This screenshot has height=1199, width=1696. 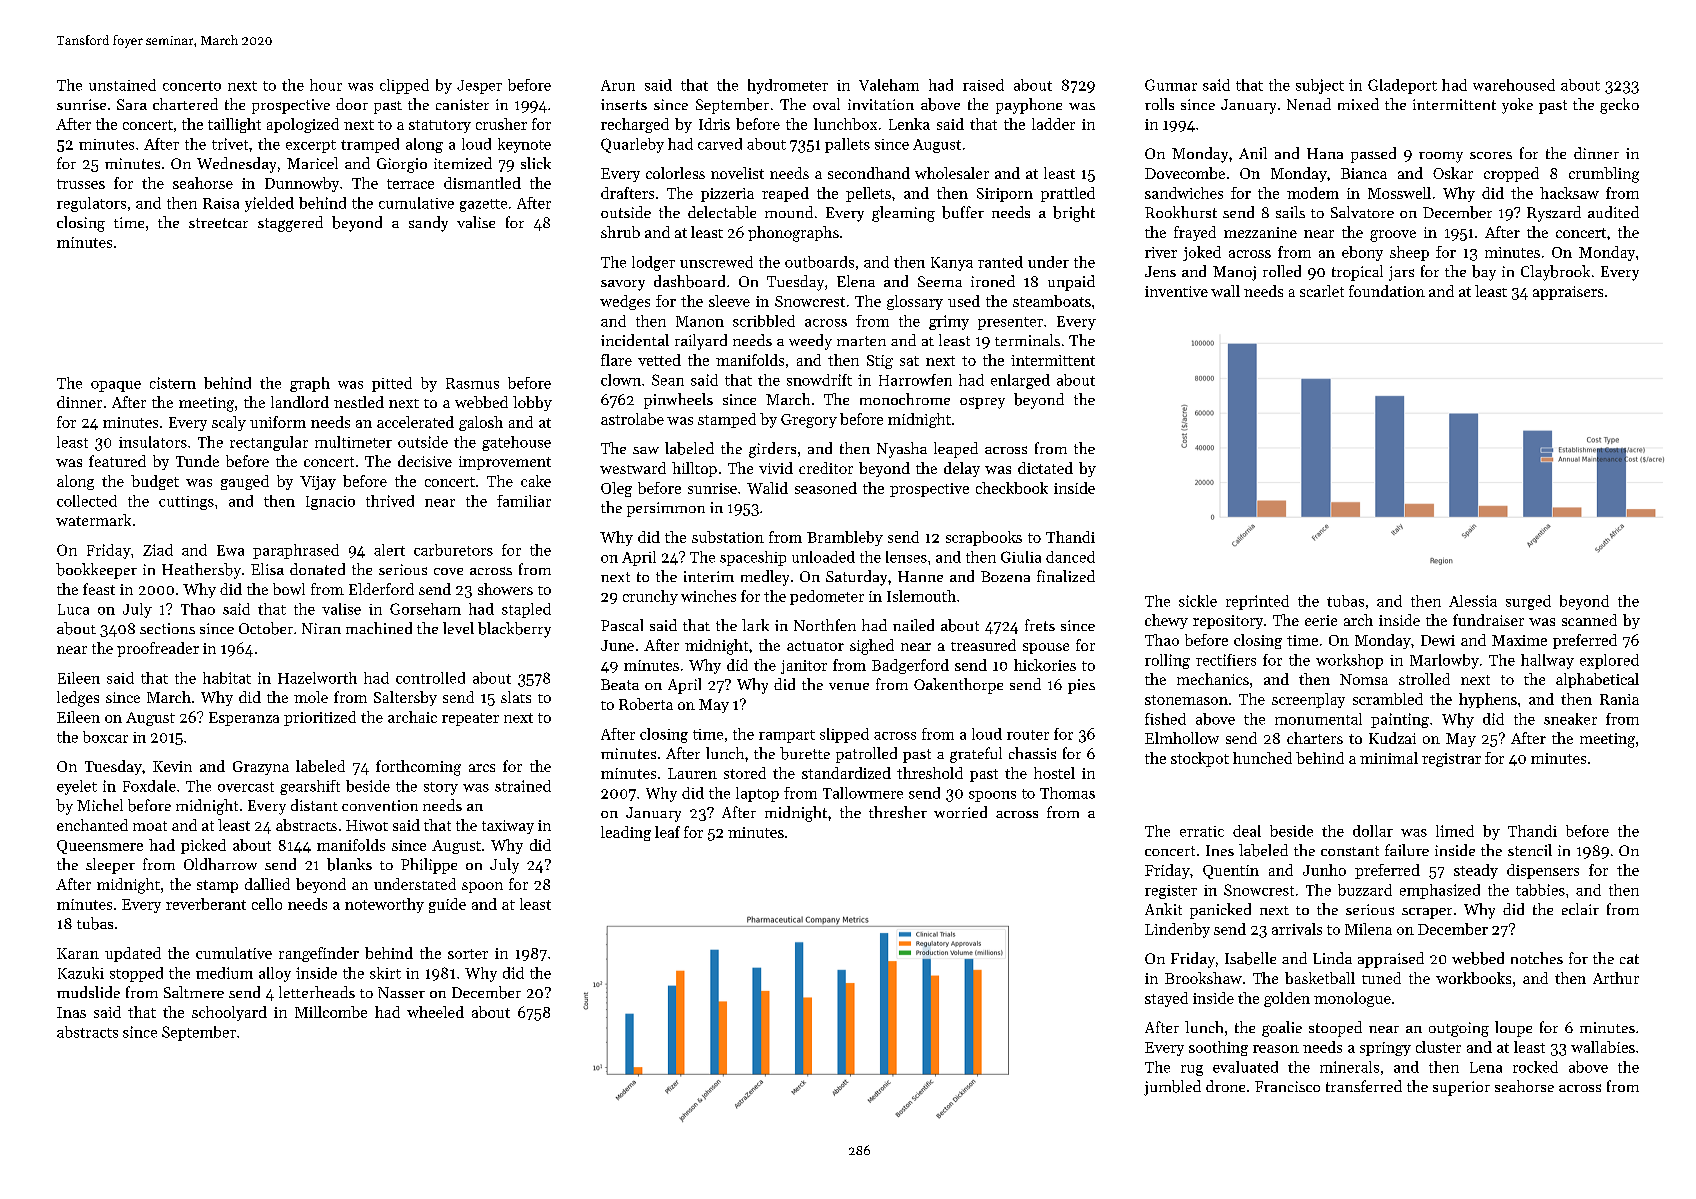 I want to click on story, so click(x=441, y=788).
